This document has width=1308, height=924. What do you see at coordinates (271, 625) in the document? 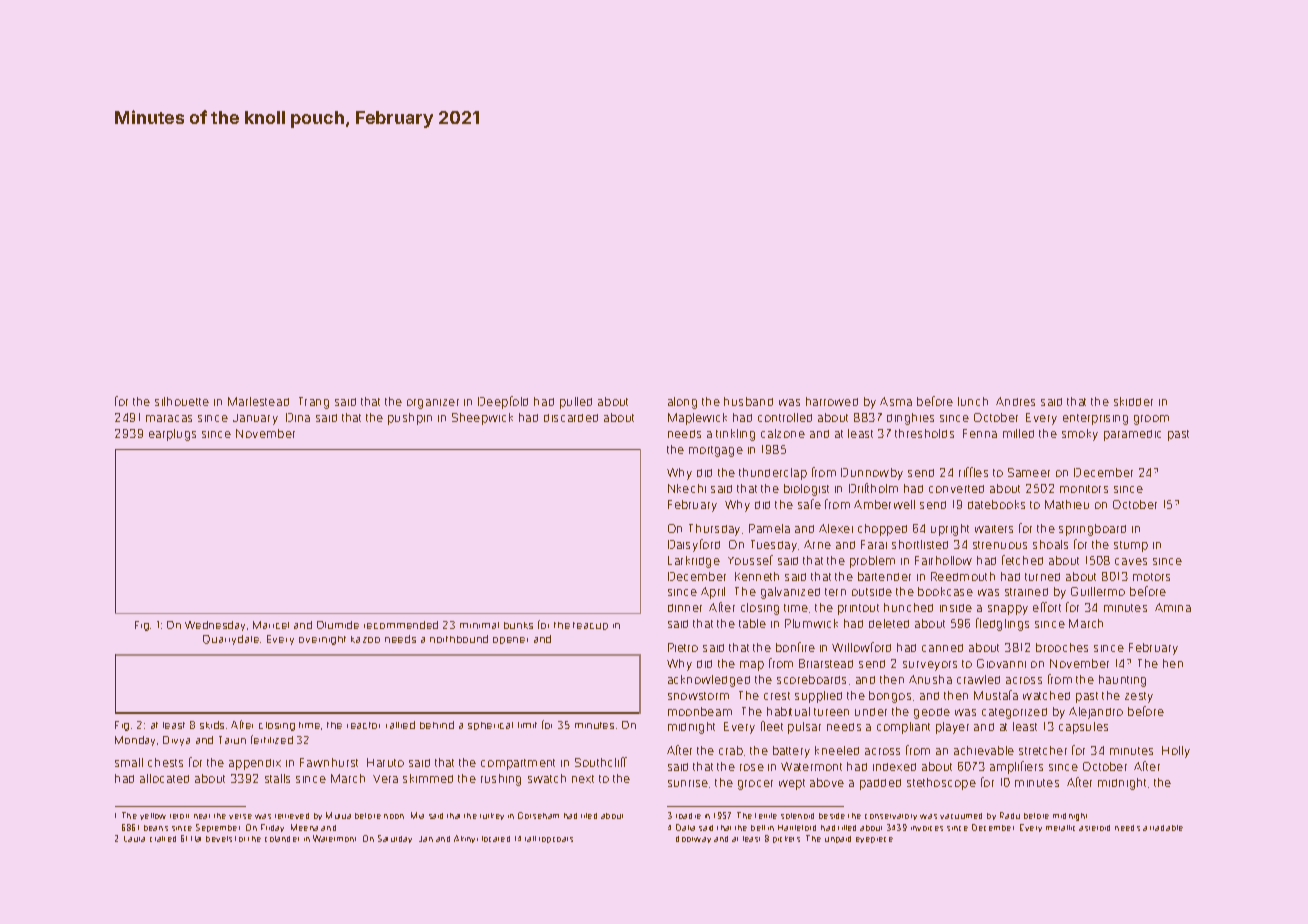
I see `Maricel` at bounding box center [271, 625].
